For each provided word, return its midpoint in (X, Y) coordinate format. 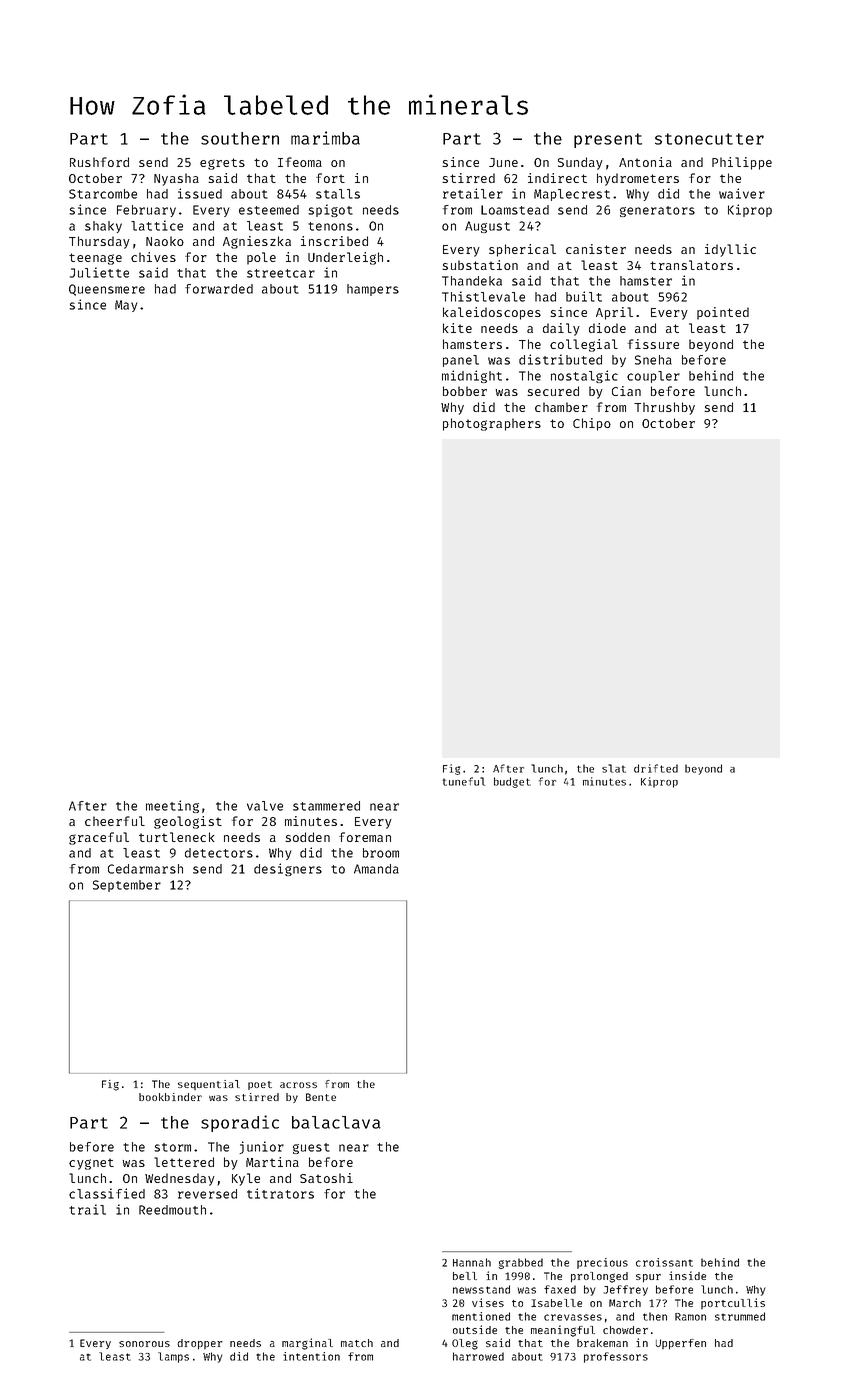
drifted (656, 768)
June (503, 162)
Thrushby (664, 408)
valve (265, 806)
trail (87, 1209)
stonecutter (709, 139)
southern (240, 138)
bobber (465, 391)
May (126, 306)
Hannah (472, 1262)
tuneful (464, 781)
